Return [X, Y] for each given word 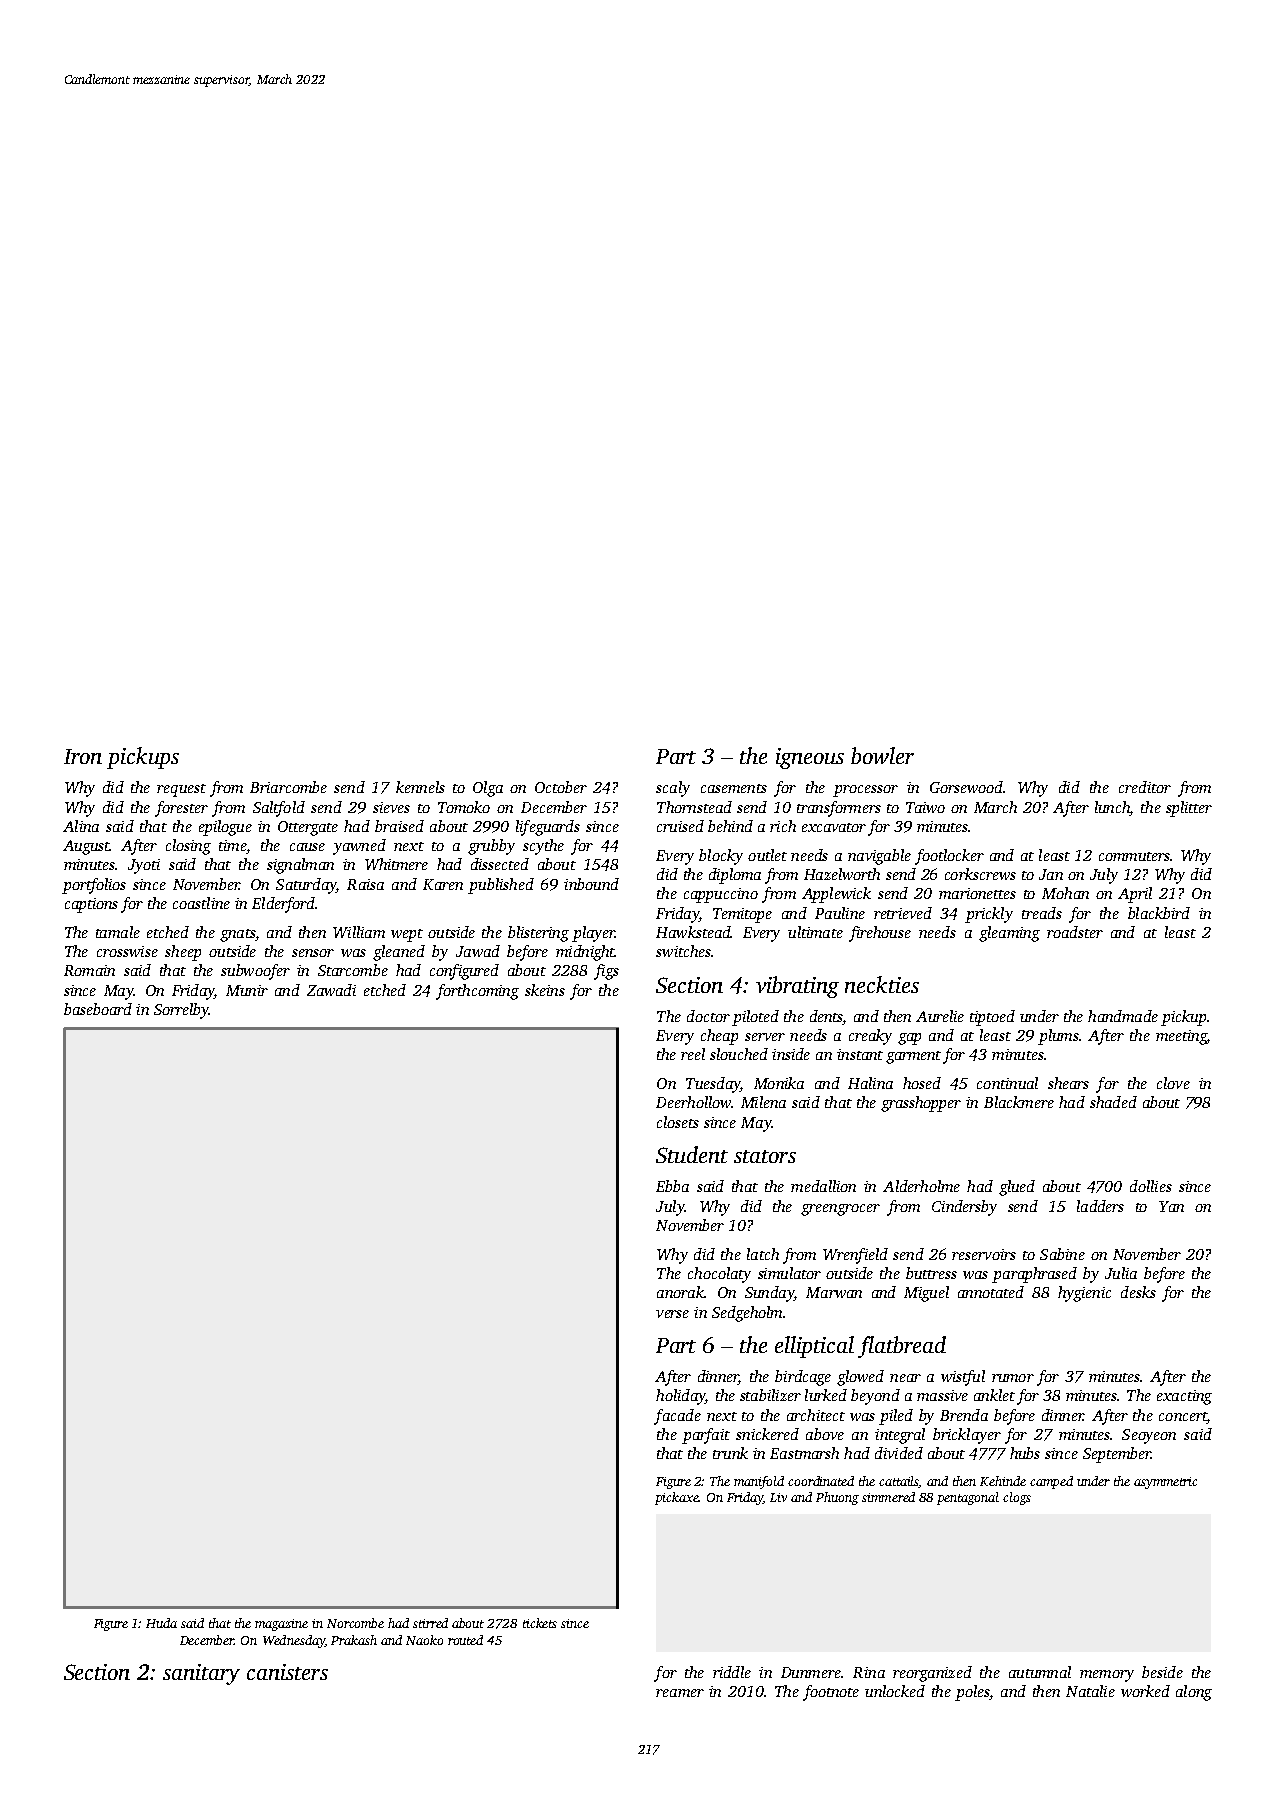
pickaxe [677, 1498]
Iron [83, 756]
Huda [161, 1623]
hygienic [1084, 1294]
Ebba [672, 1186]
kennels [420, 787]
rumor [1013, 1378]
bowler [882, 755]
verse [672, 1314]
